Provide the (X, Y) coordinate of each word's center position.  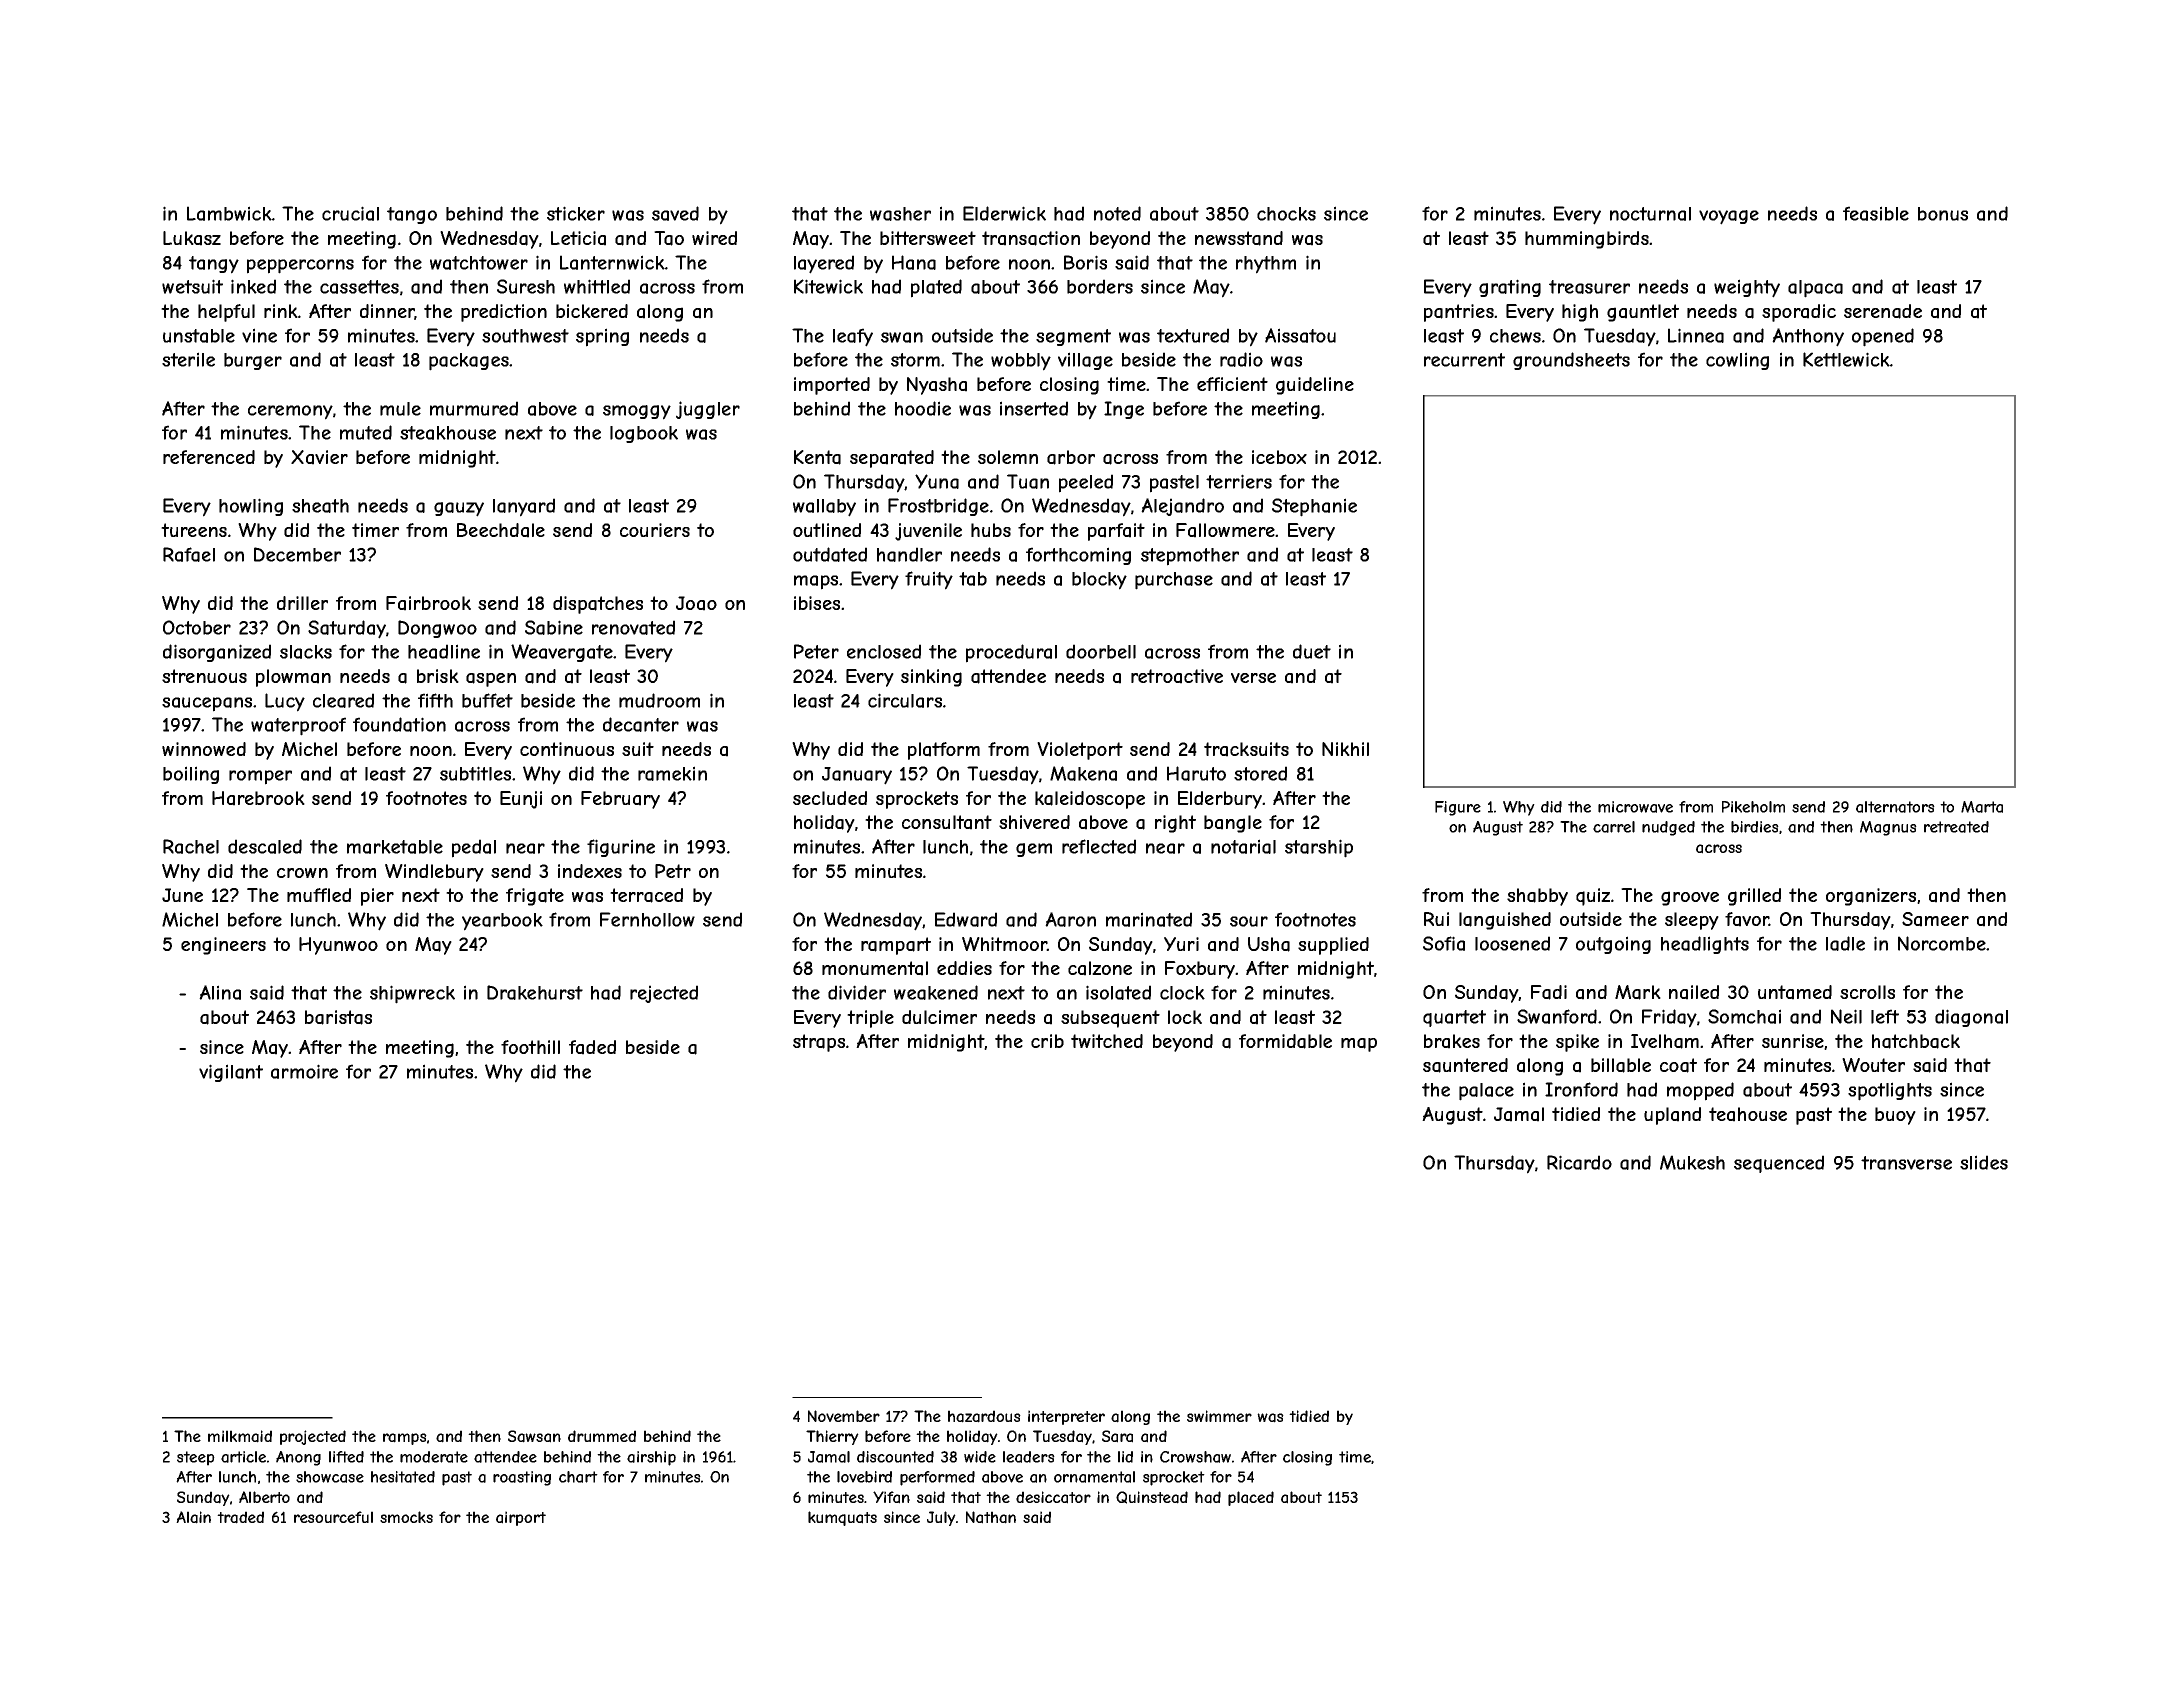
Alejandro (1182, 507)
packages (469, 362)
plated (936, 288)
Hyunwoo (338, 946)
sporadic (1799, 313)
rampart (896, 946)
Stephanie (1314, 507)
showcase (330, 1477)
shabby (1537, 897)
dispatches (598, 605)
